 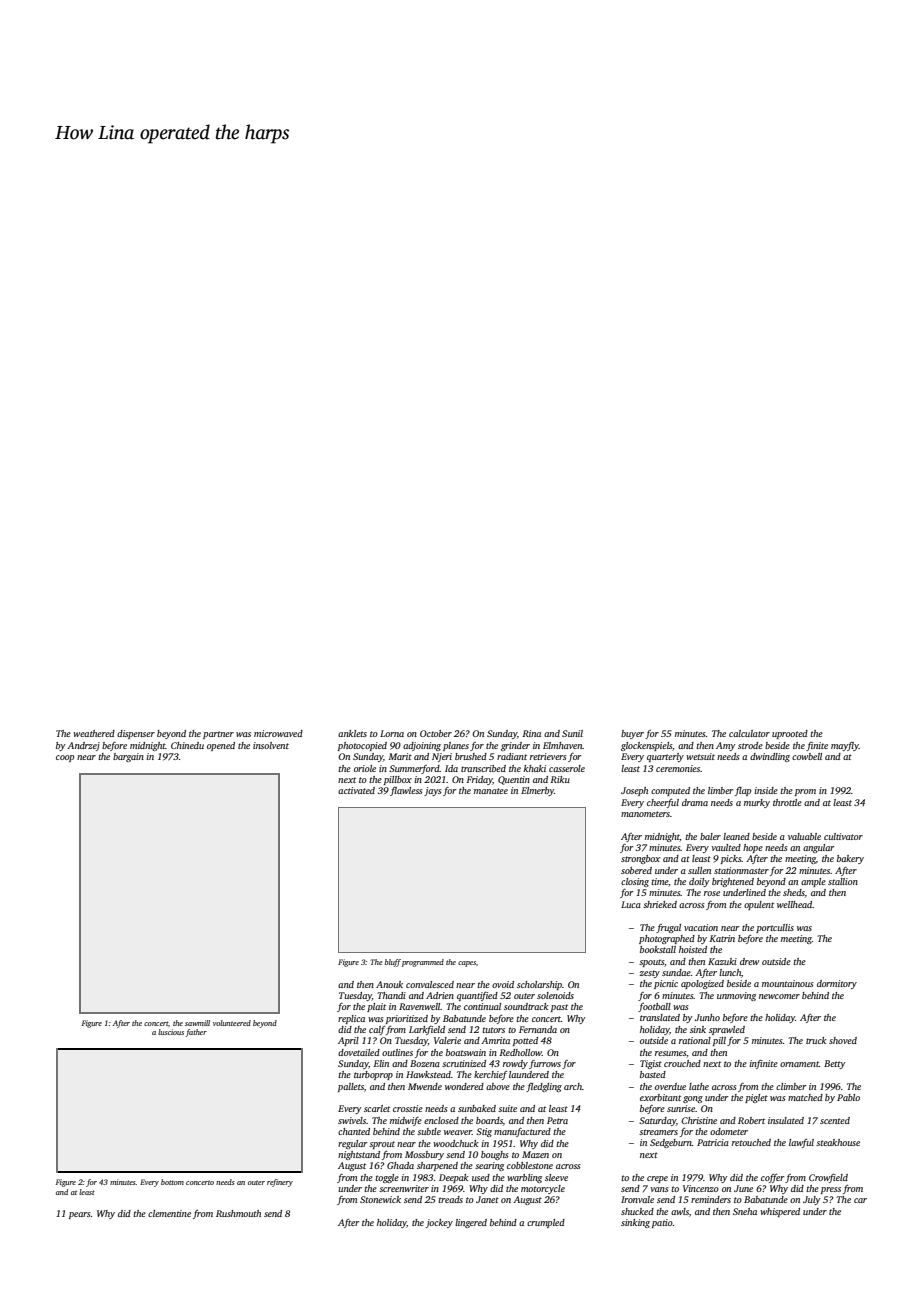 What do you see at coordinates (436, 733) in the screenshot?
I see `October` at bounding box center [436, 733].
